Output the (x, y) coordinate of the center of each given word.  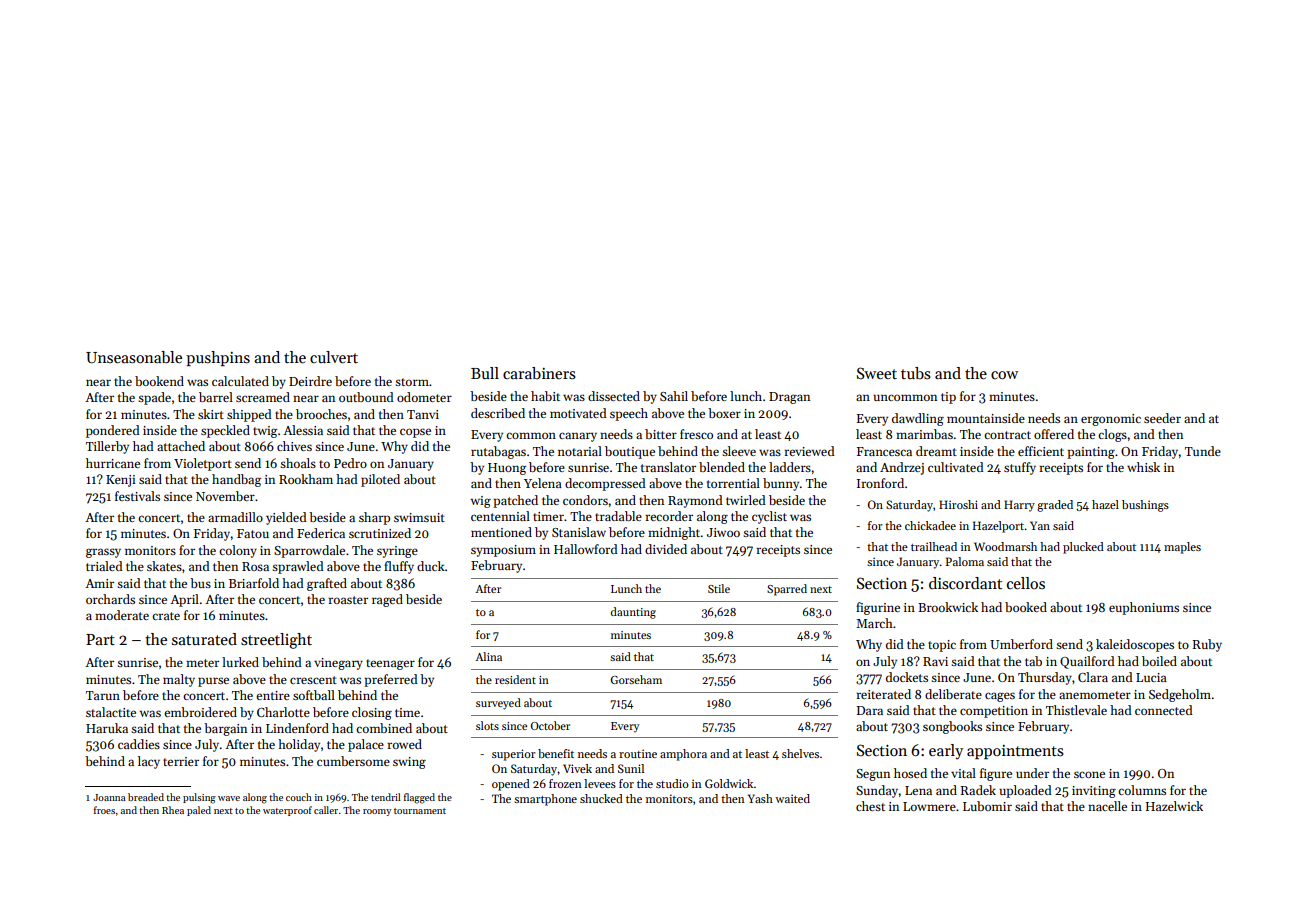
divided (666, 549)
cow (1004, 375)
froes (104, 810)
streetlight (276, 641)
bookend (159, 381)
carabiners (539, 373)
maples (1182, 548)
